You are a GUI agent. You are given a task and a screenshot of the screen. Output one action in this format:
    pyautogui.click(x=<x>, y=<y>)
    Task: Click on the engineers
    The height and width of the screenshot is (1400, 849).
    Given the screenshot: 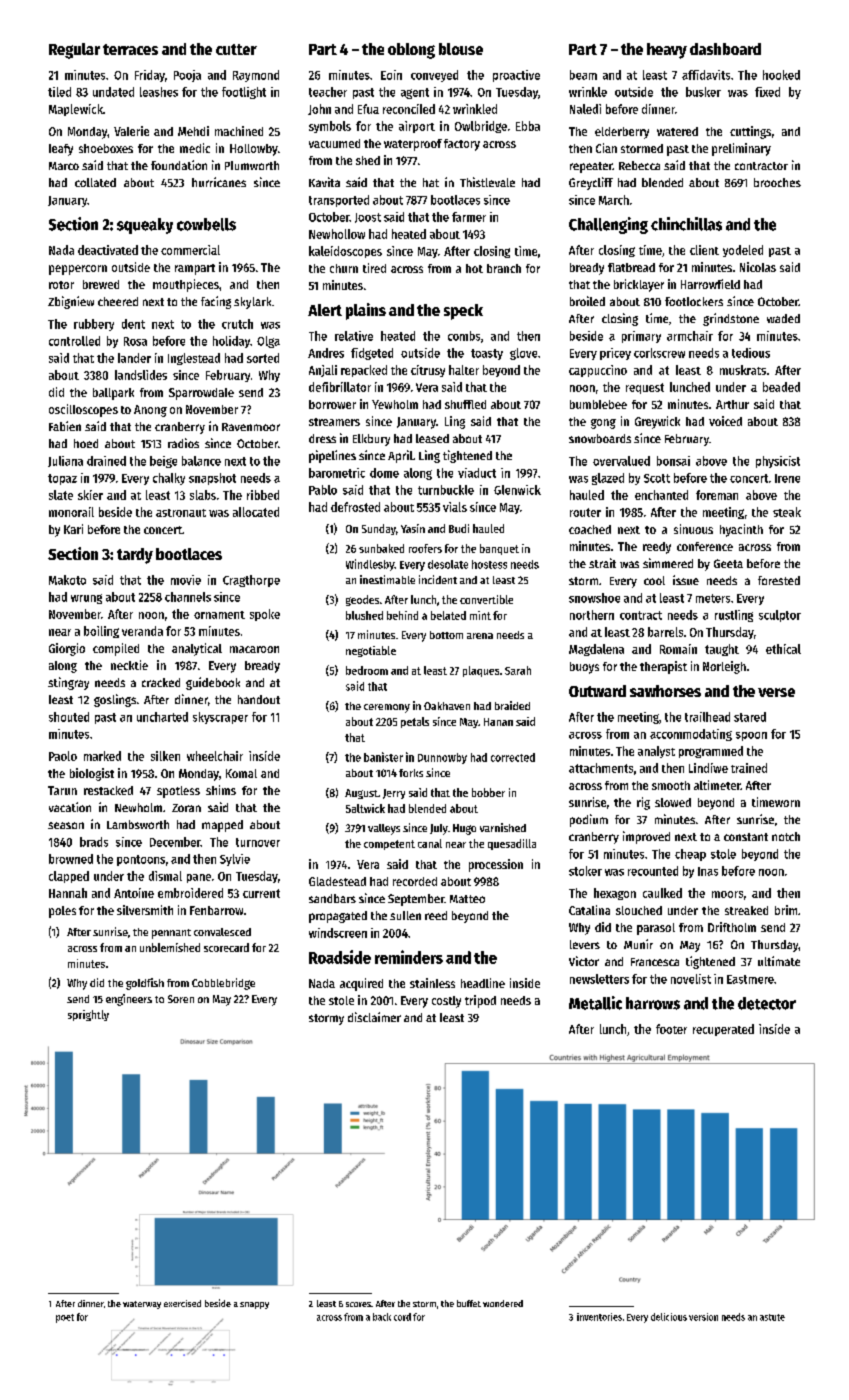 What is the action you would take?
    pyautogui.click(x=129, y=1000)
